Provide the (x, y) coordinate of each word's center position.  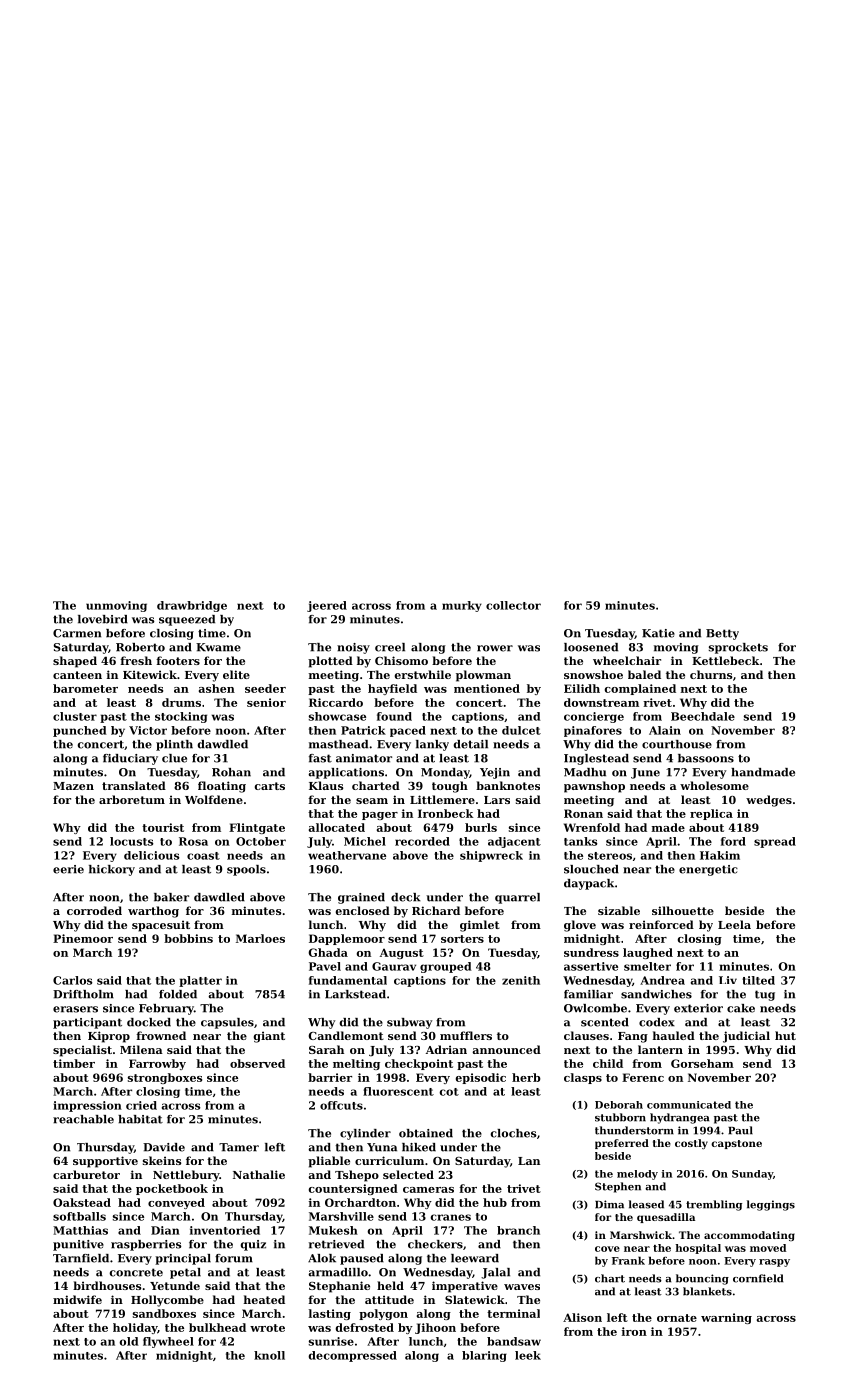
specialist (82, 1051)
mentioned (487, 688)
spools (246, 870)
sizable (619, 910)
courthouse (677, 744)
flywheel (168, 1342)
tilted (758, 980)
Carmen (77, 633)
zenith (521, 980)
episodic (481, 1078)
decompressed (352, 1356)
